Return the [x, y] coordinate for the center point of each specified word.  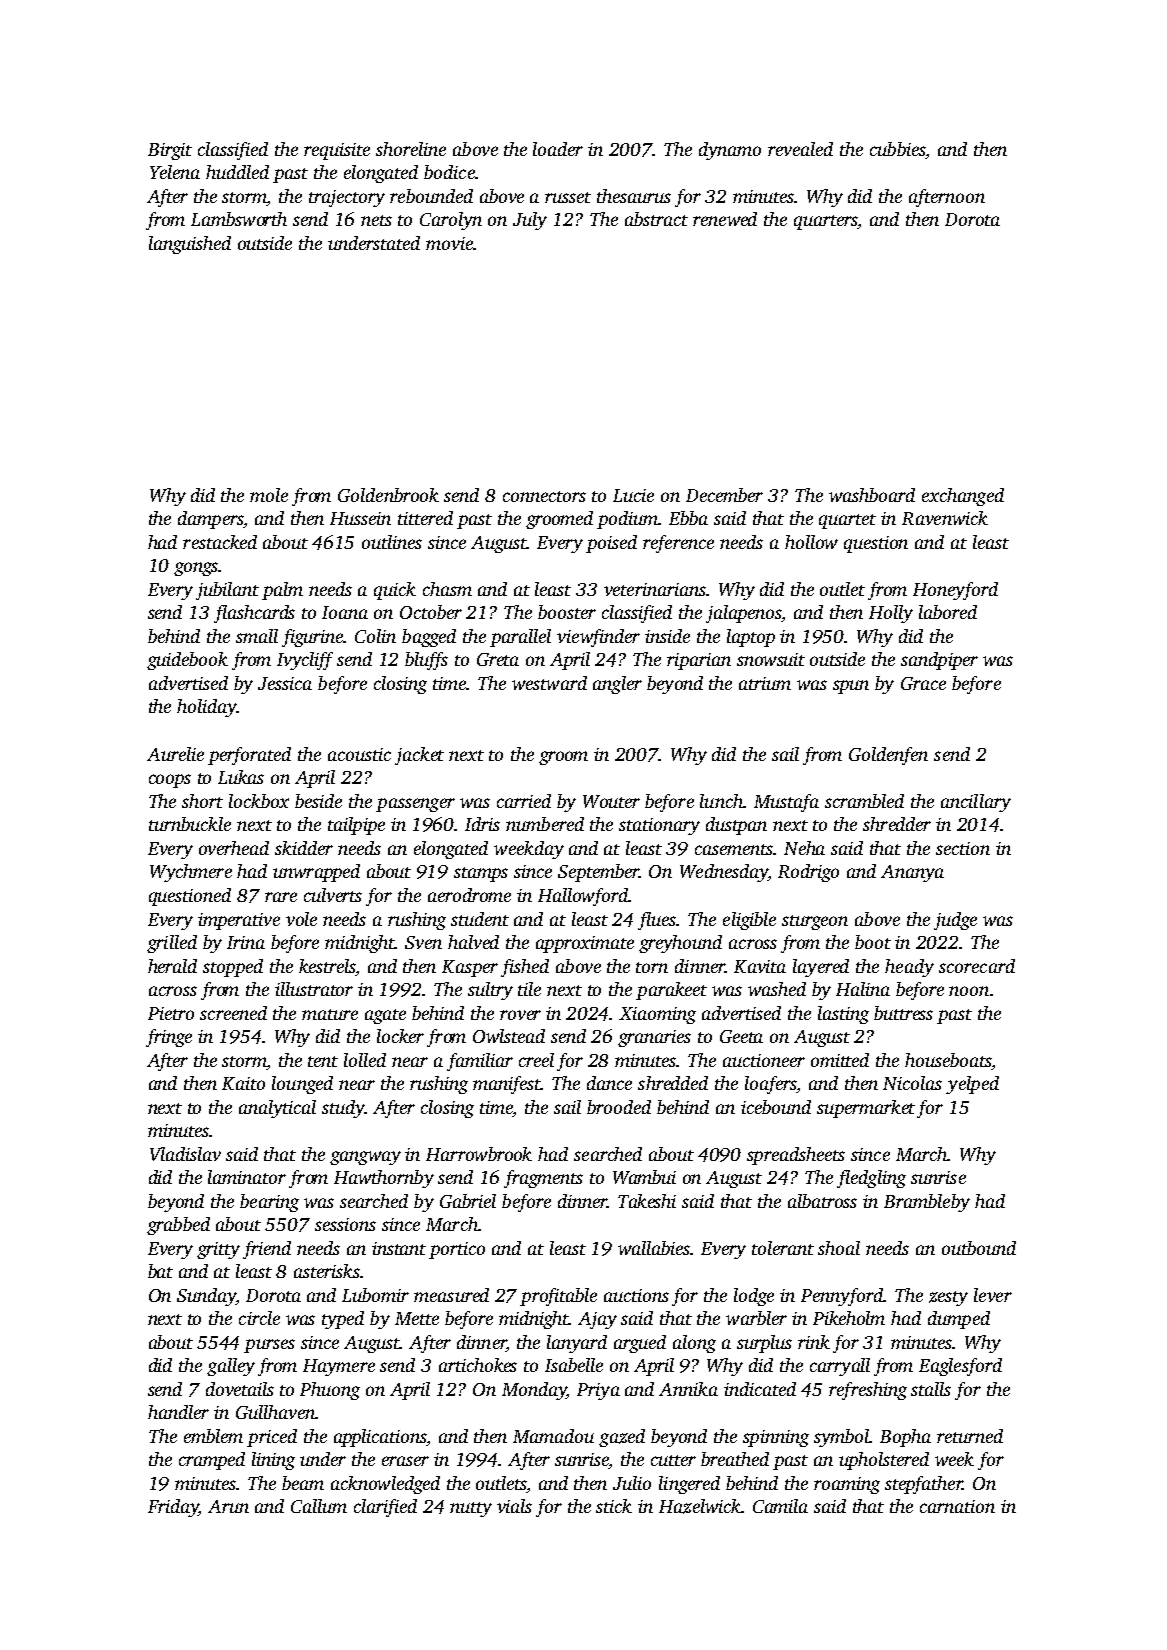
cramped [212, 1461]
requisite [337, 151]
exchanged [963, 497]
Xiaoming [657, 1015]
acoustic [359, 754]
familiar [480, 1062]
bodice [449, 172]
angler [617, 685]
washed [777, 989]
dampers [211, 520]
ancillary [976, 803]
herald [172, 966]
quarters [826, 222]
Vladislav [185, 1154]
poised [611, 544]
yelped [972, 1085]
